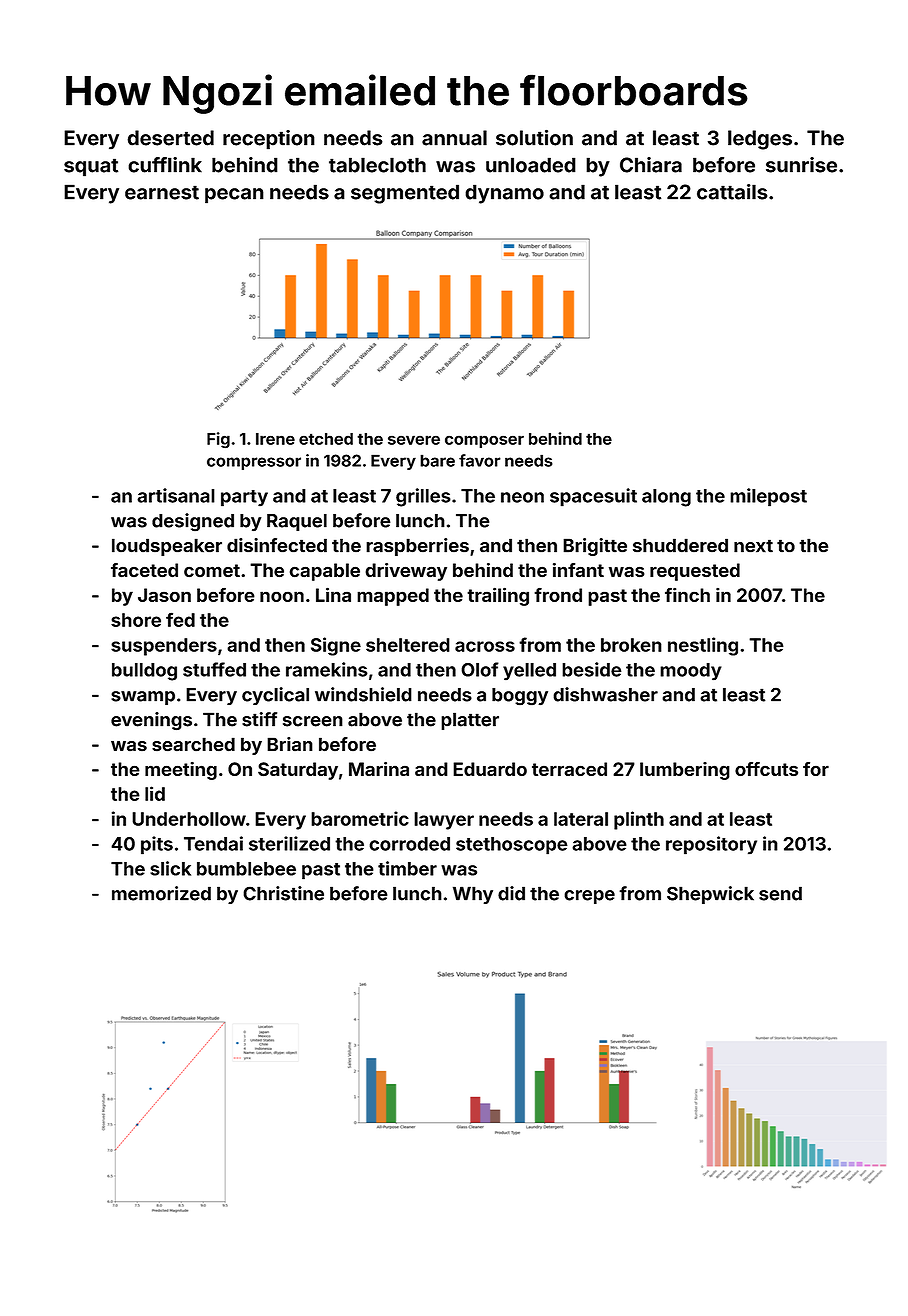 The height and width of the screenshot is (1316, 908). I want to click on across, so click(485, 646).
